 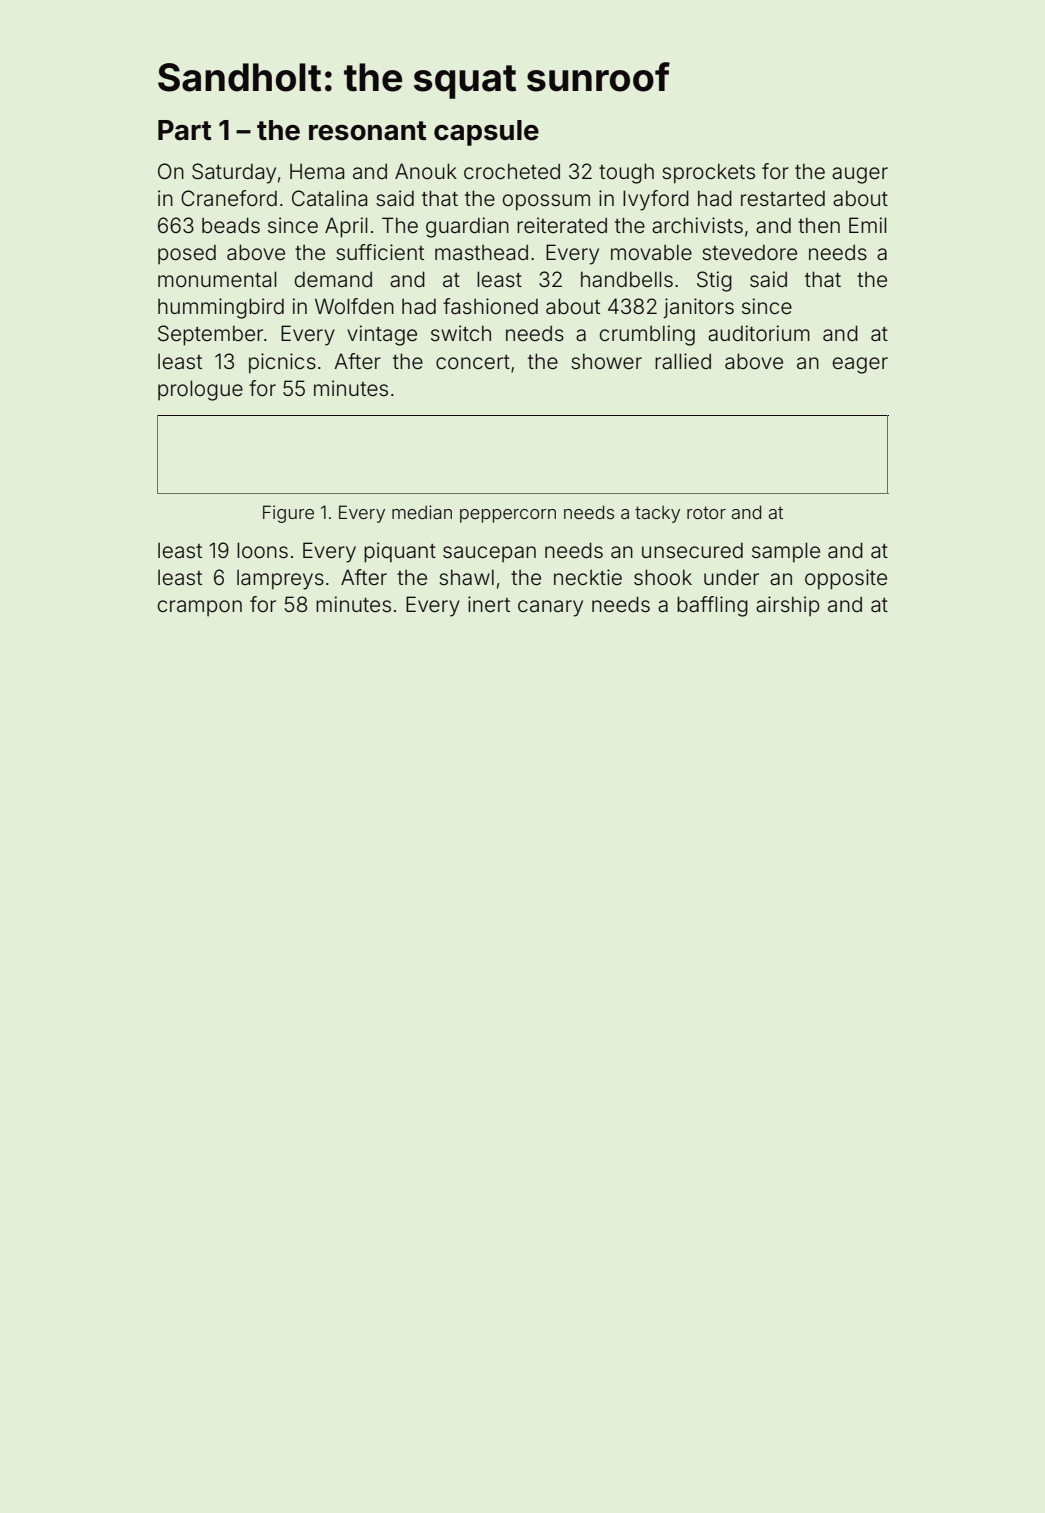 What do you see at coordinates (508, 516) in the screenshot?
I see `peppercorn` at bounding box center [508, 516].
